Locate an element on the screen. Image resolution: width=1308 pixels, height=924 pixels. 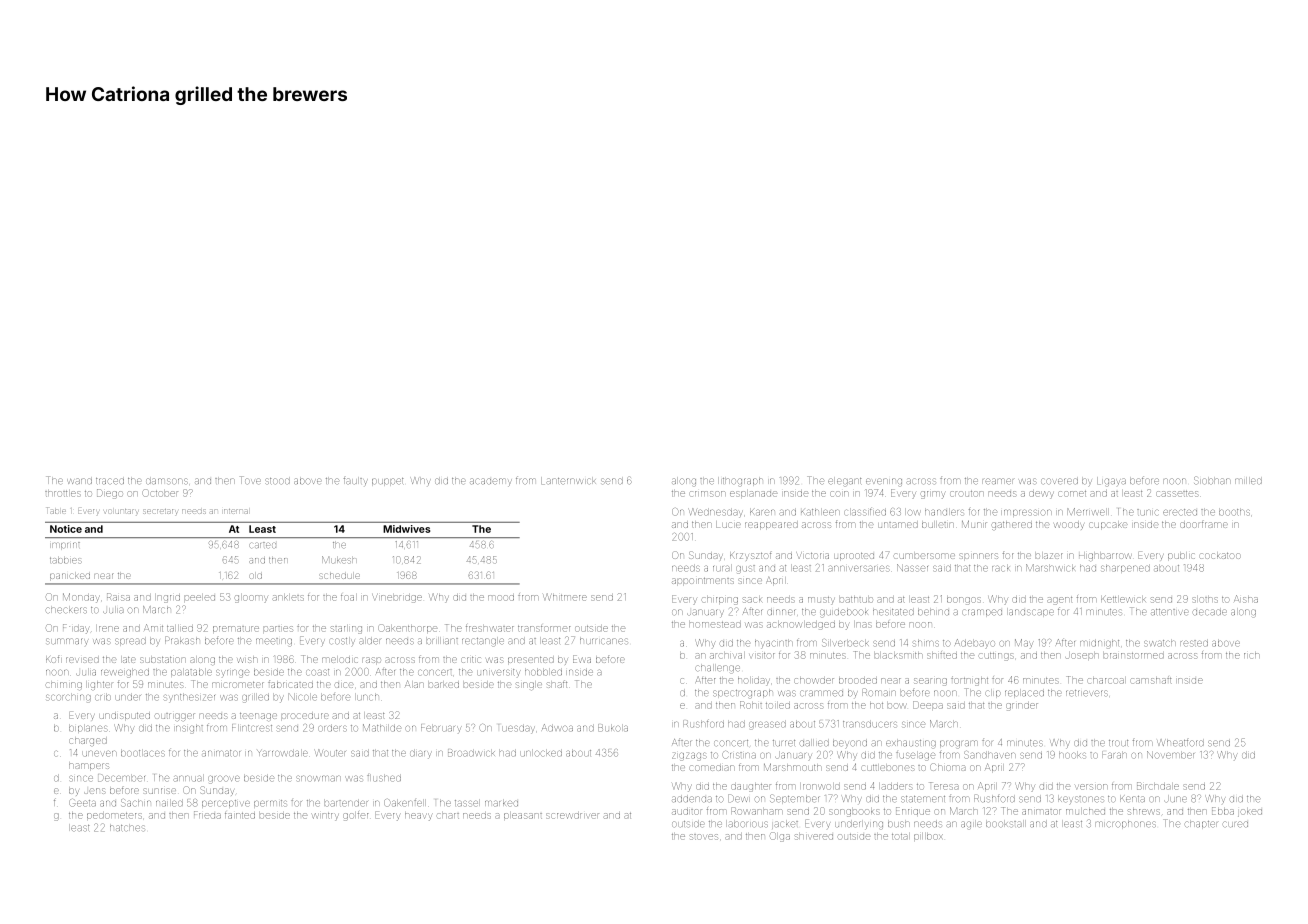
covered is located at coordinates (1059, 481).
